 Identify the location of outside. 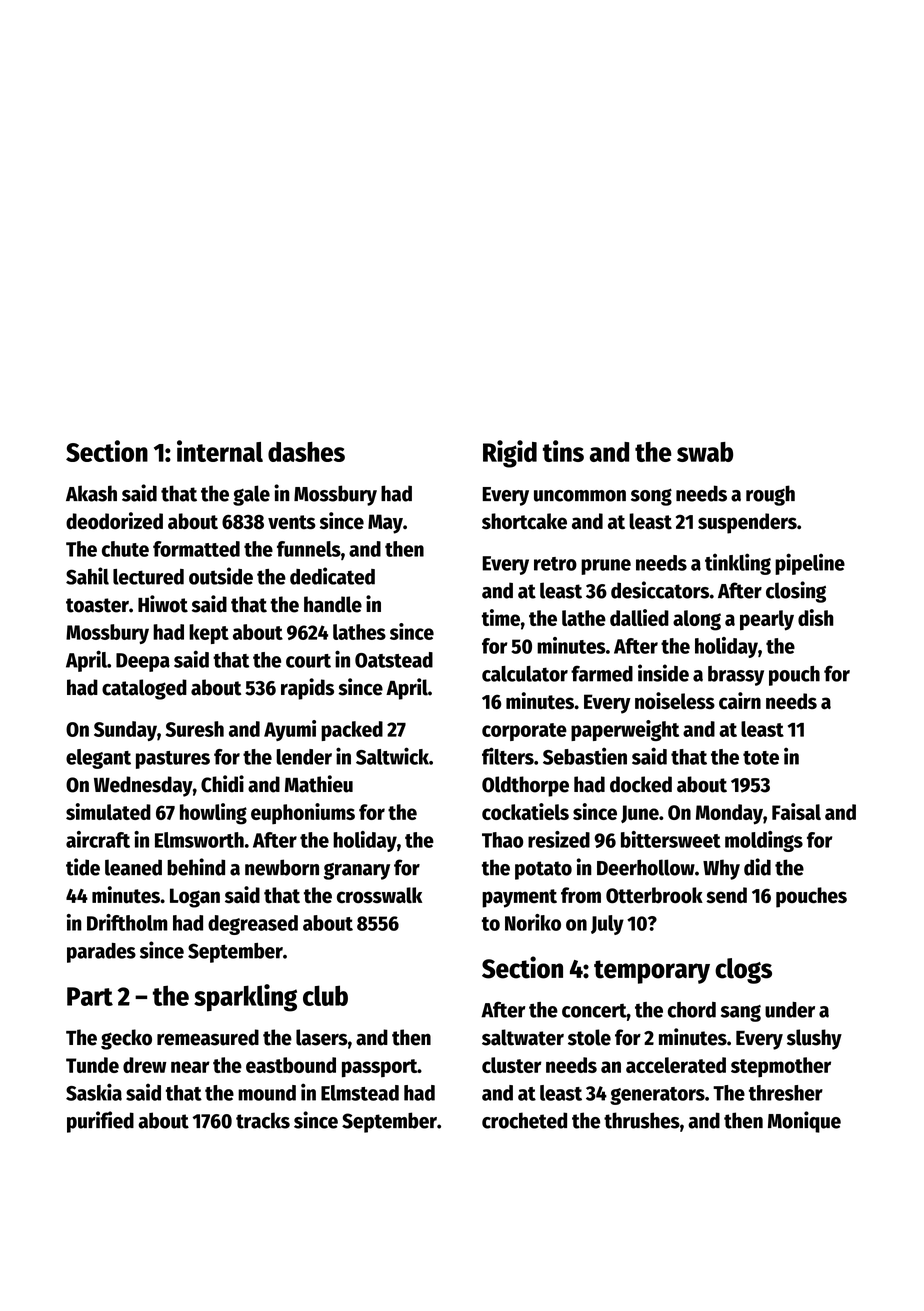
(221, 576).
